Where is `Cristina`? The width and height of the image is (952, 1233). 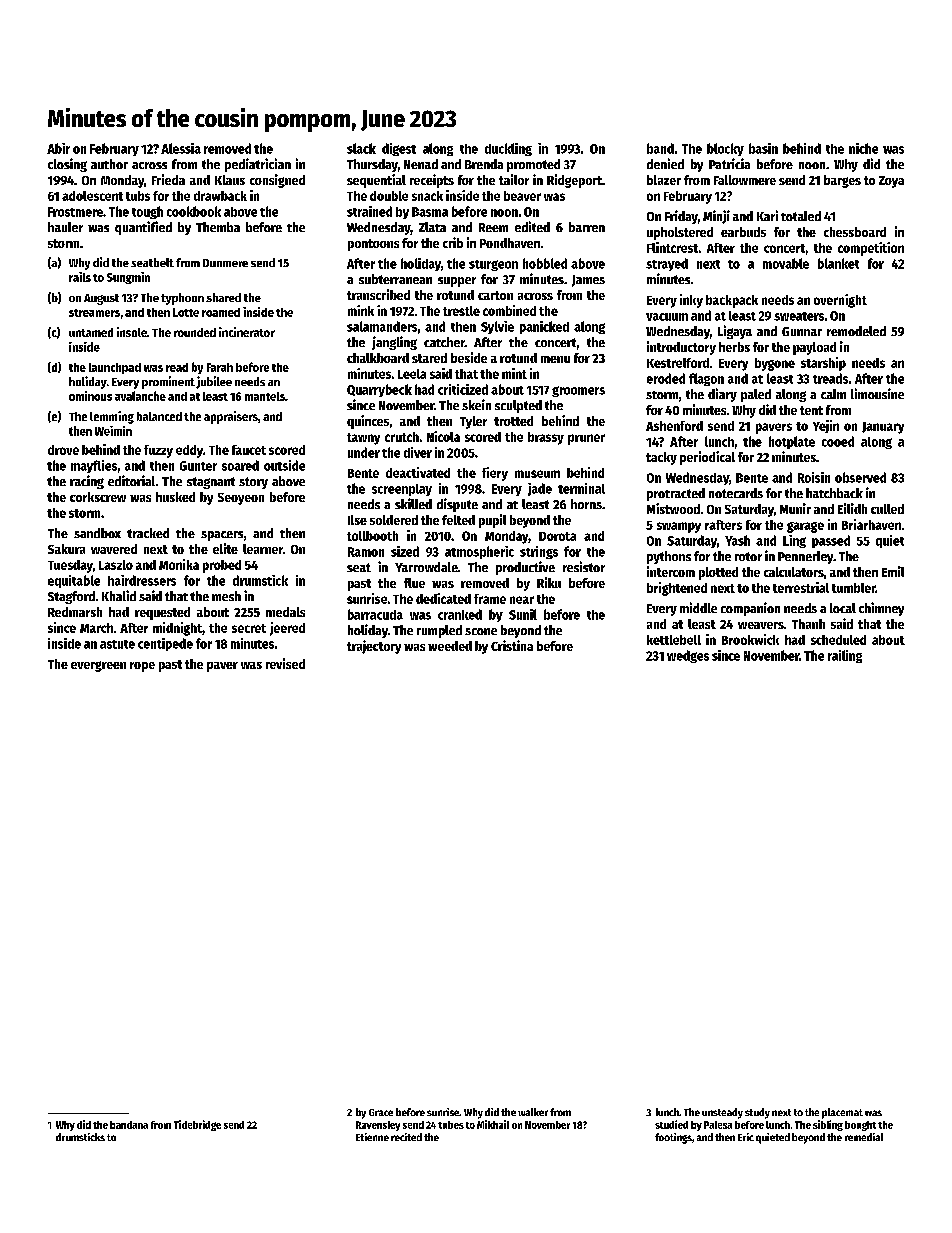
Cristina is located at coordinates (512, 645).
